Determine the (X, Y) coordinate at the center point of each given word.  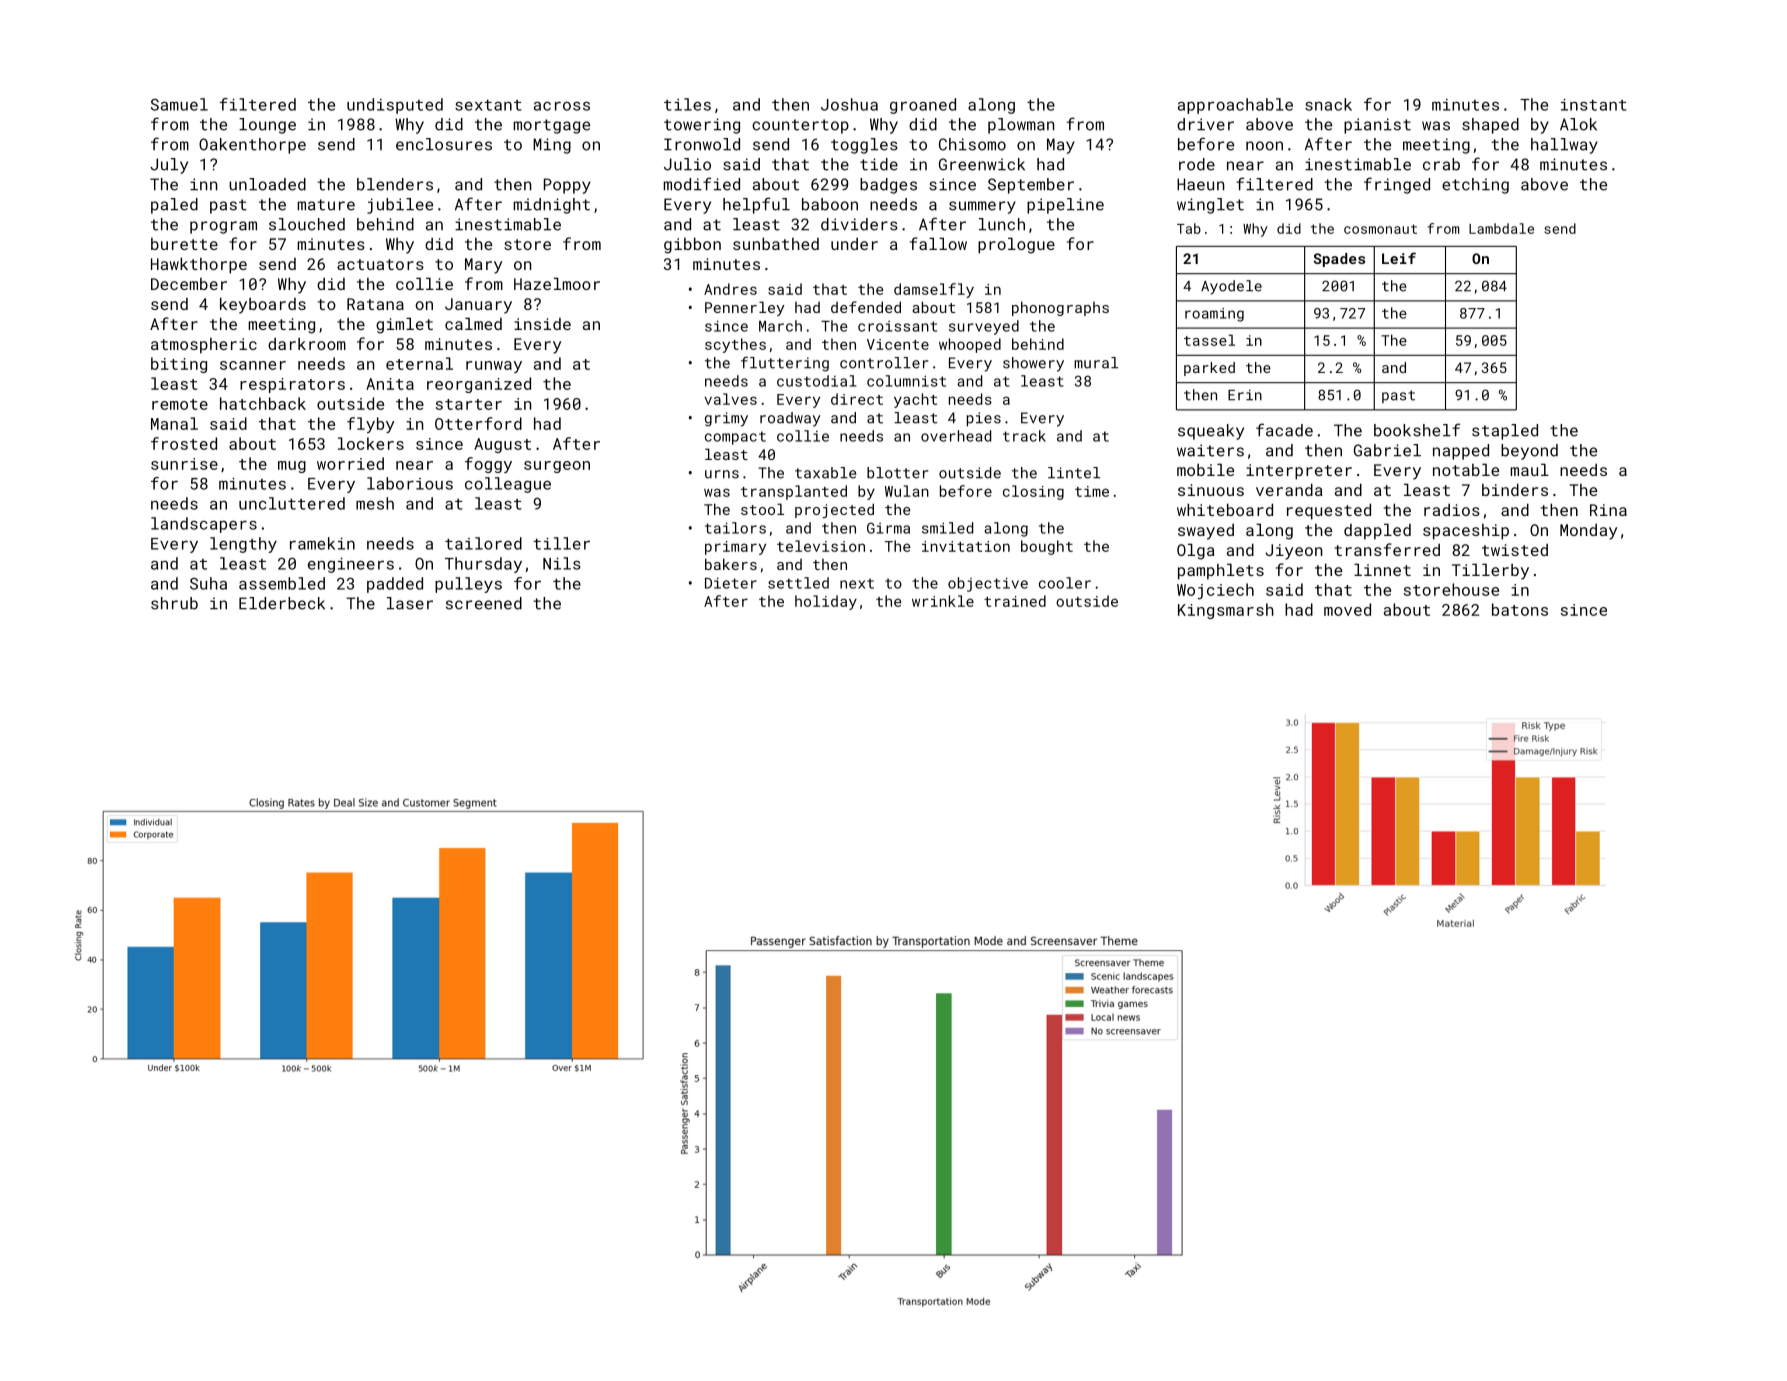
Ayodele (1231, 287)
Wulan (907, 491)
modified (702, 184)
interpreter (1299, 472)
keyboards (263, 305)
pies (984, 419)
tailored (483, 543)
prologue (1016, 245)
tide (879, 164)
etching (1475, 186)
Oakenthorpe (252, 146)
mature (326, 205)
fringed (1397, 185)
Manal (174, 423)
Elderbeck (282, 603)
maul (1530, 469)
